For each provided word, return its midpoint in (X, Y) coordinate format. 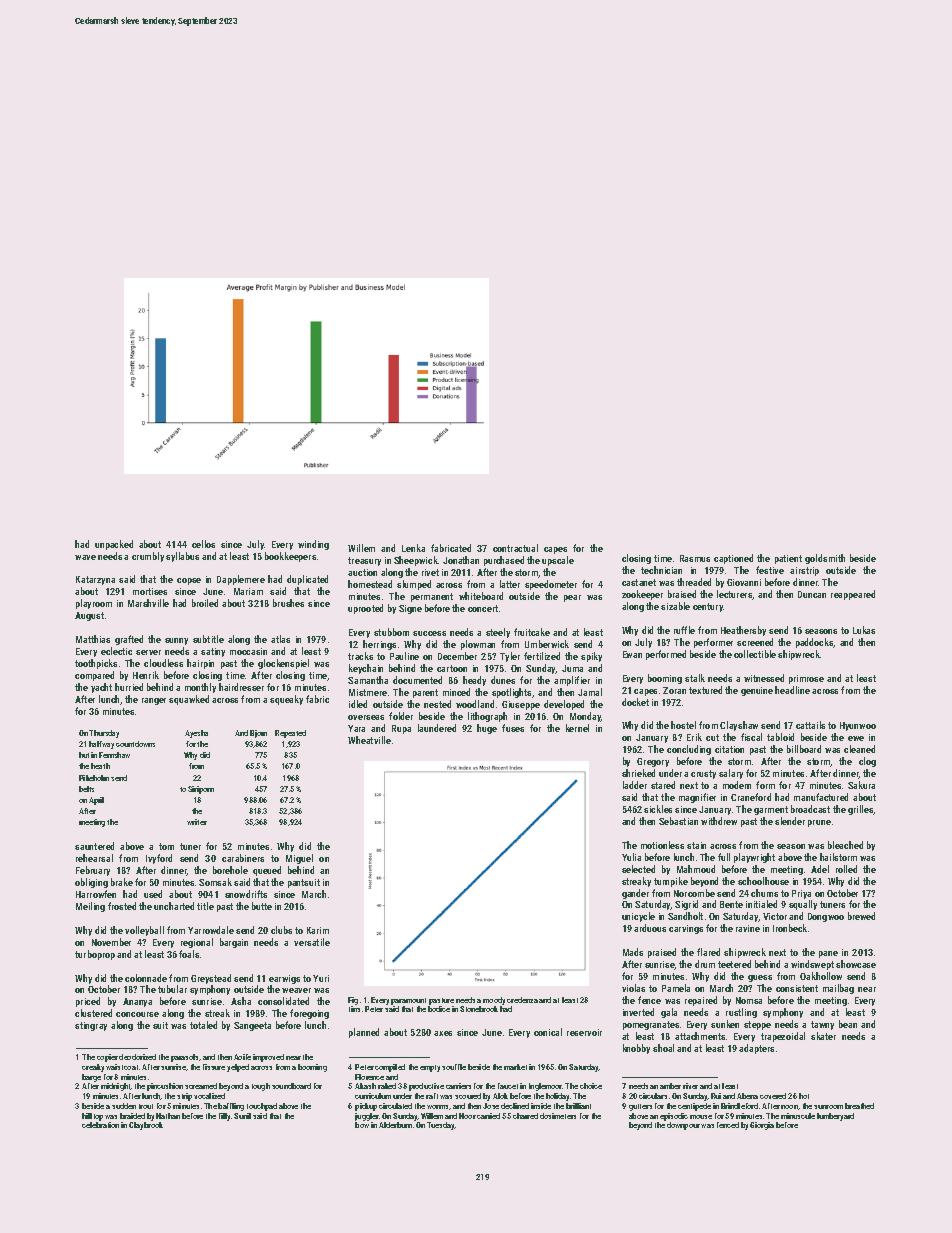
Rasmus (695, 558)
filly (224, 1117)
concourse (137, 1014)
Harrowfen (96, 894)
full (724, 857)
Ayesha (196, 734)
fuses (513, 728)
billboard (804, 749)
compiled (390, 1068)
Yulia (631, 857)
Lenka (413, 548)
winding (313, 545)
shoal (663, 1048)
